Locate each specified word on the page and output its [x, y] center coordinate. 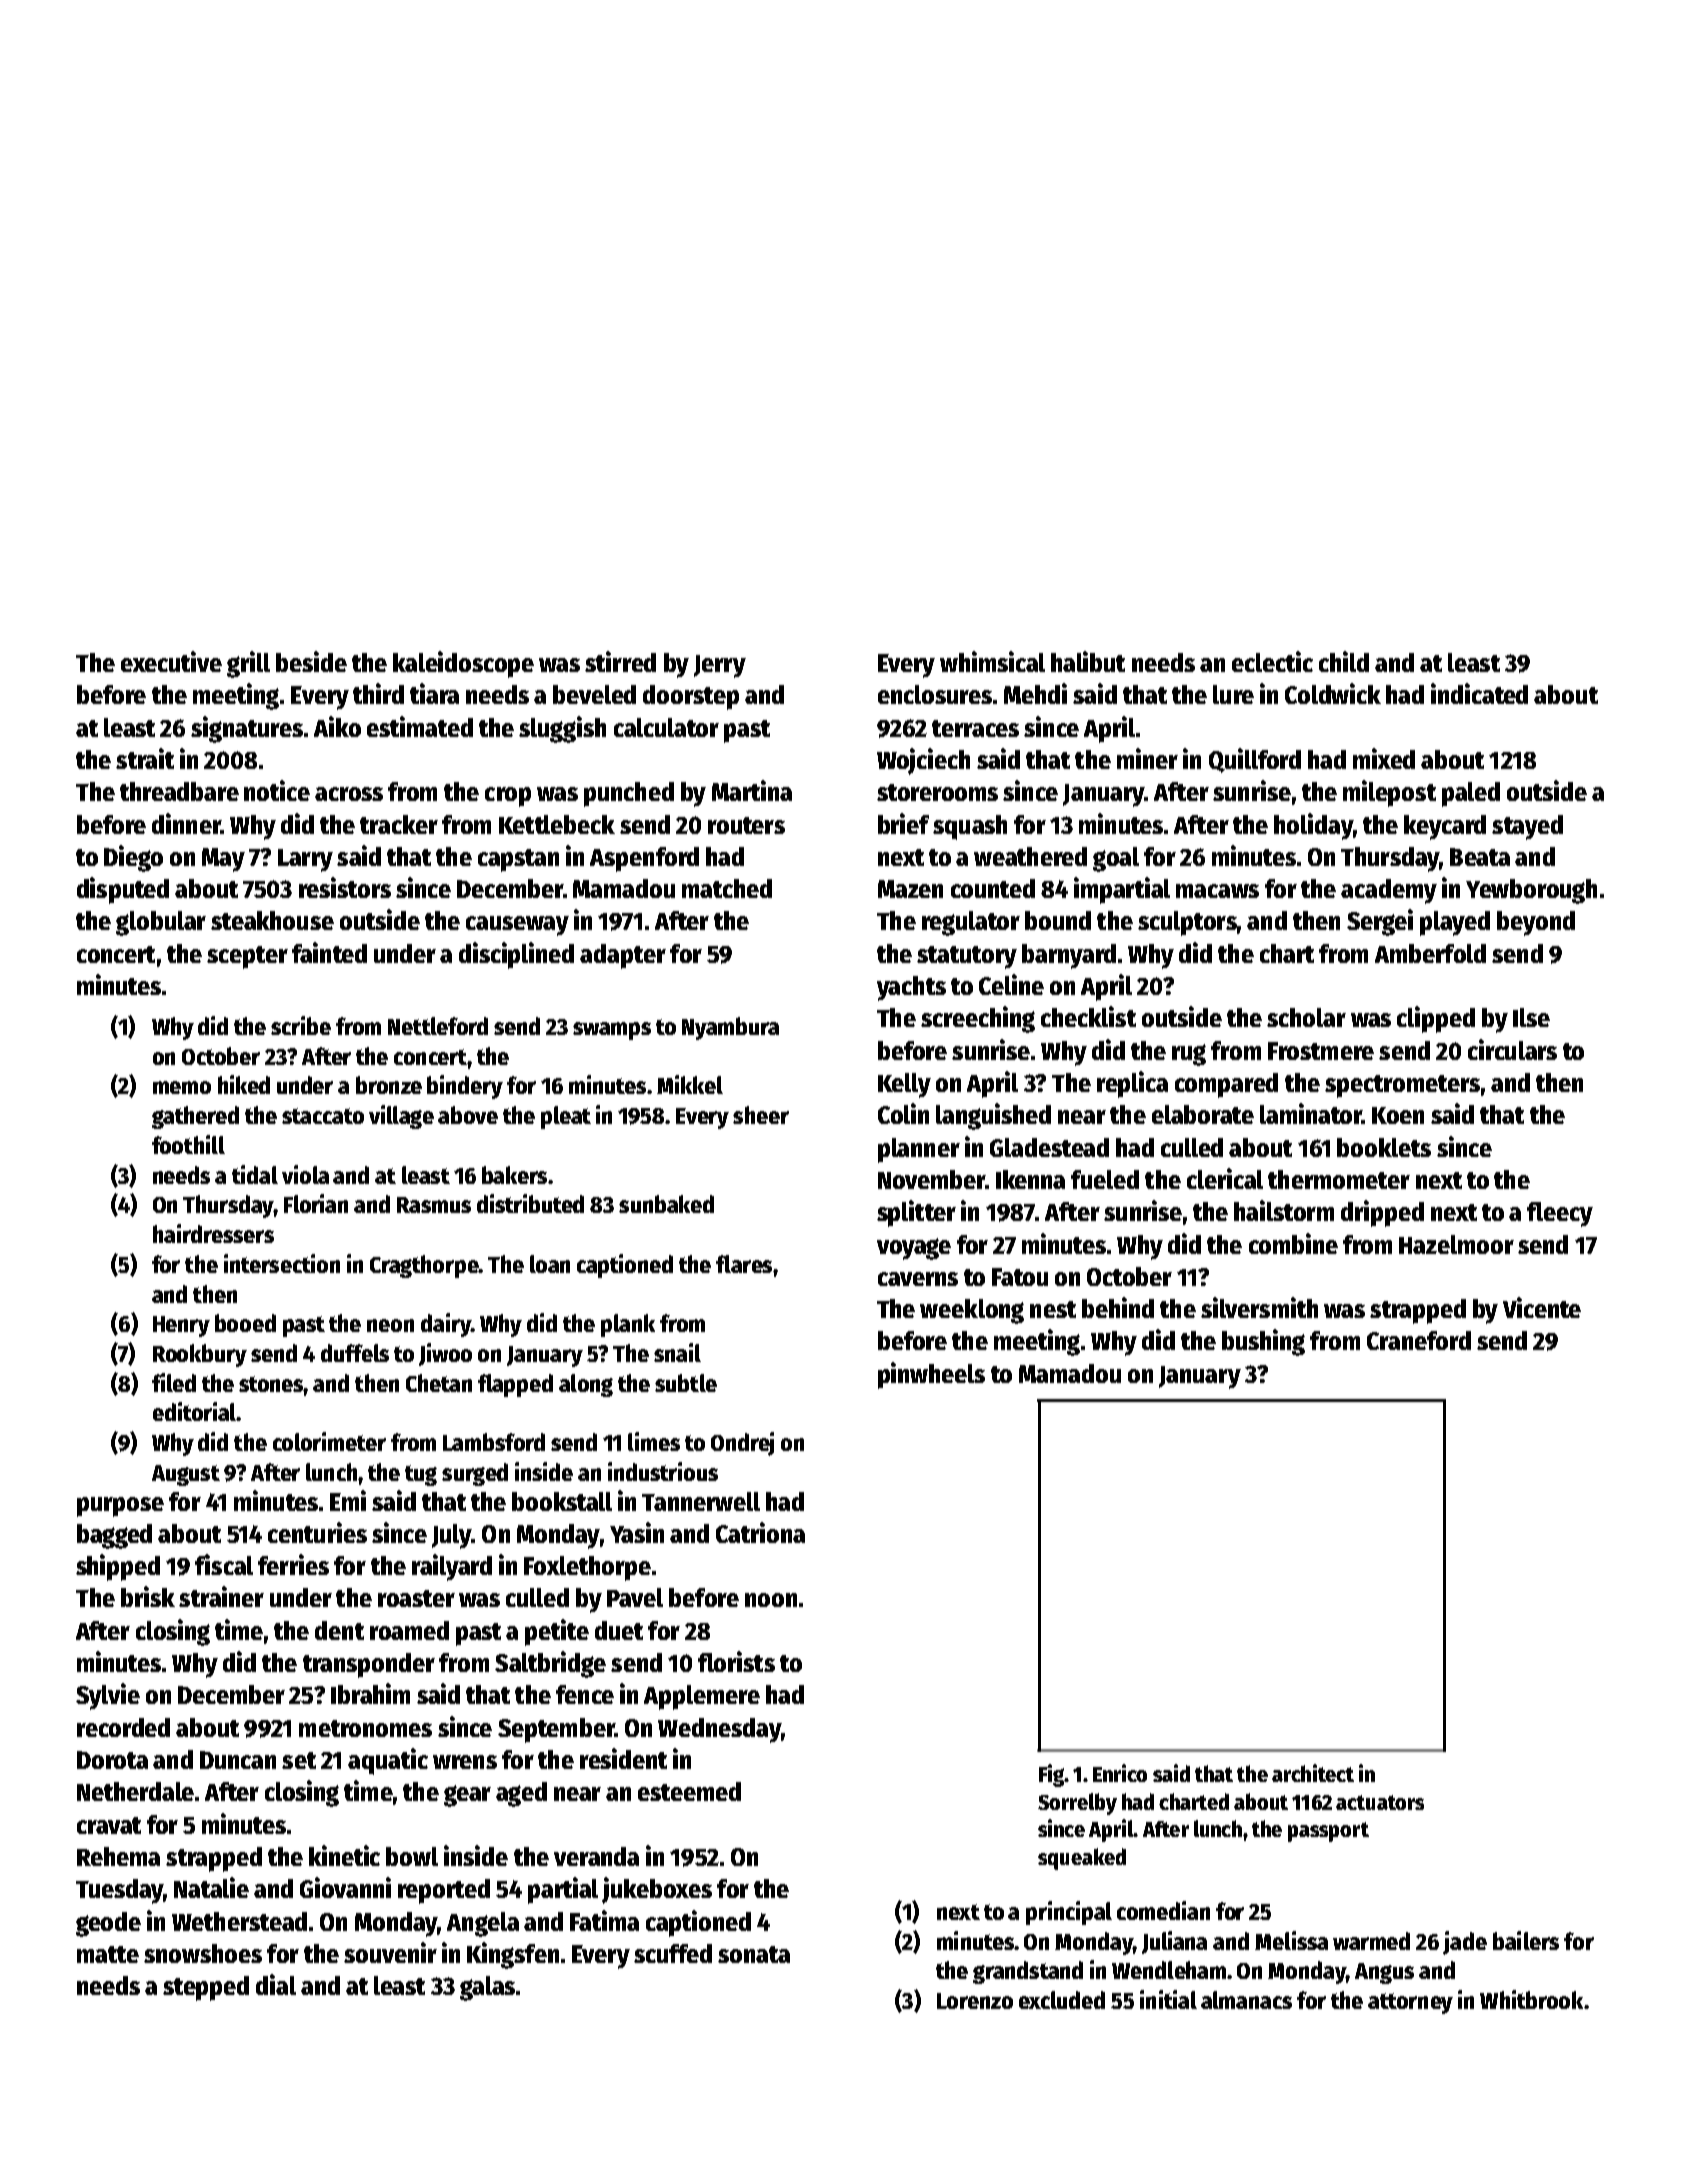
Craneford [1419, 1340]
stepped [206, 1988]
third [378, 693]
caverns [918, 1279]
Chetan [439, 1383]
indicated [1479, 693]
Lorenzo [975, 2001]
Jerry [720, 666]
